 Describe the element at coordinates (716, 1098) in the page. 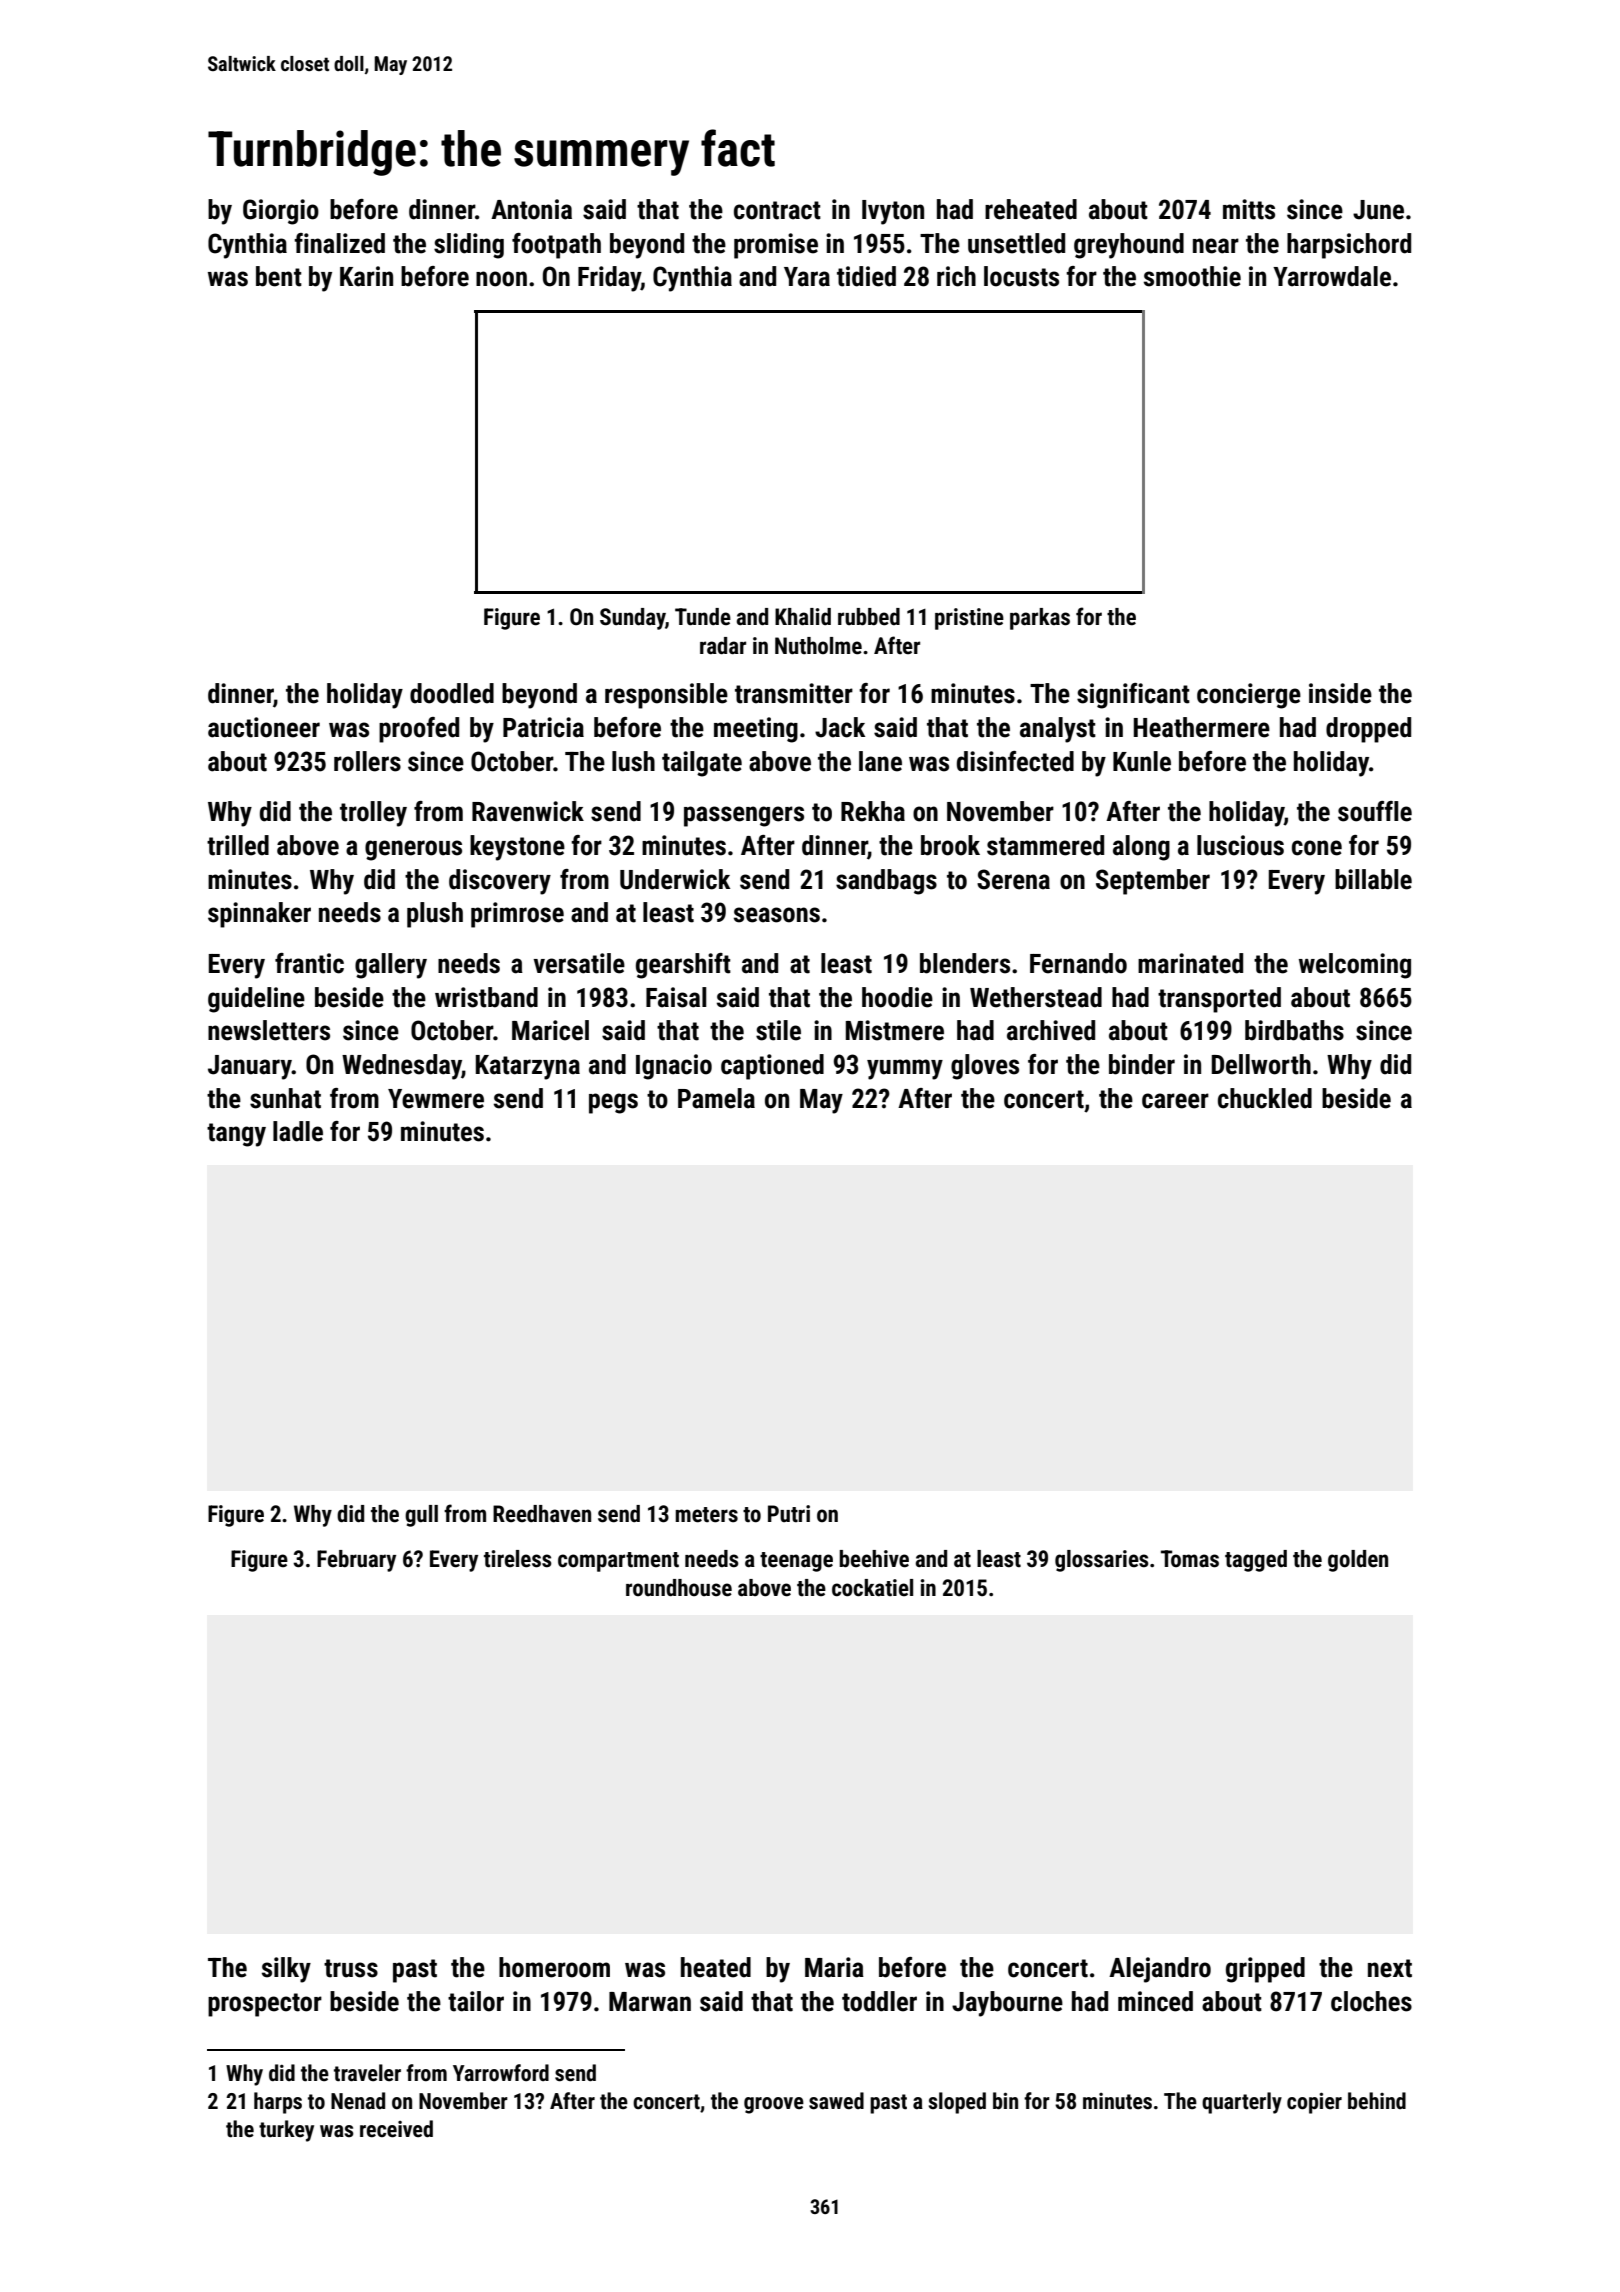

I see `Pamela` at that location.
